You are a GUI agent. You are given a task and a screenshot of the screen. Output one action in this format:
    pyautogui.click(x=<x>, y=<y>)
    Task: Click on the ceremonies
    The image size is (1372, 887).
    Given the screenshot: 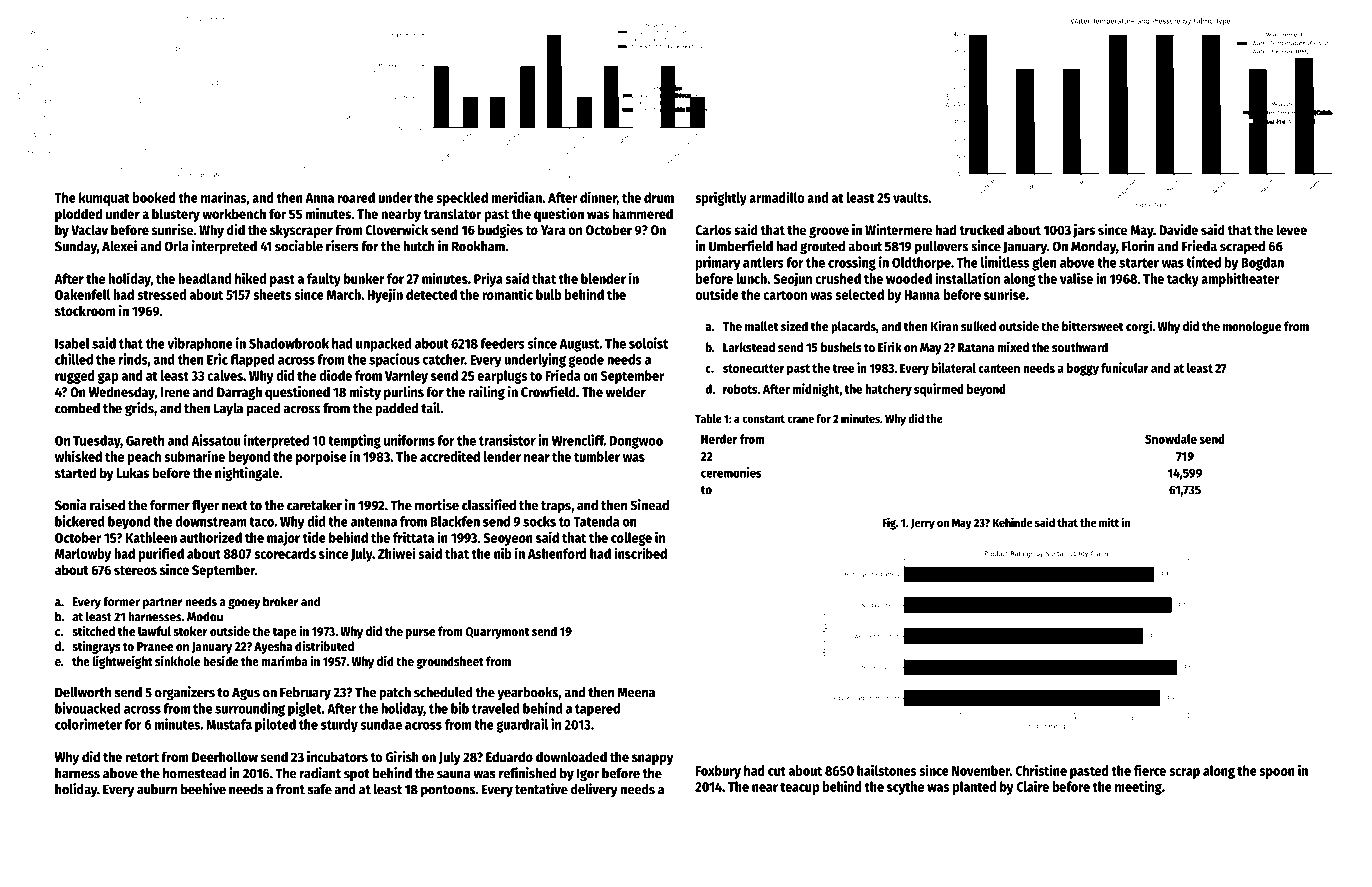 What is the action you would take?
    pyautogui.click(x=731, y=472)
